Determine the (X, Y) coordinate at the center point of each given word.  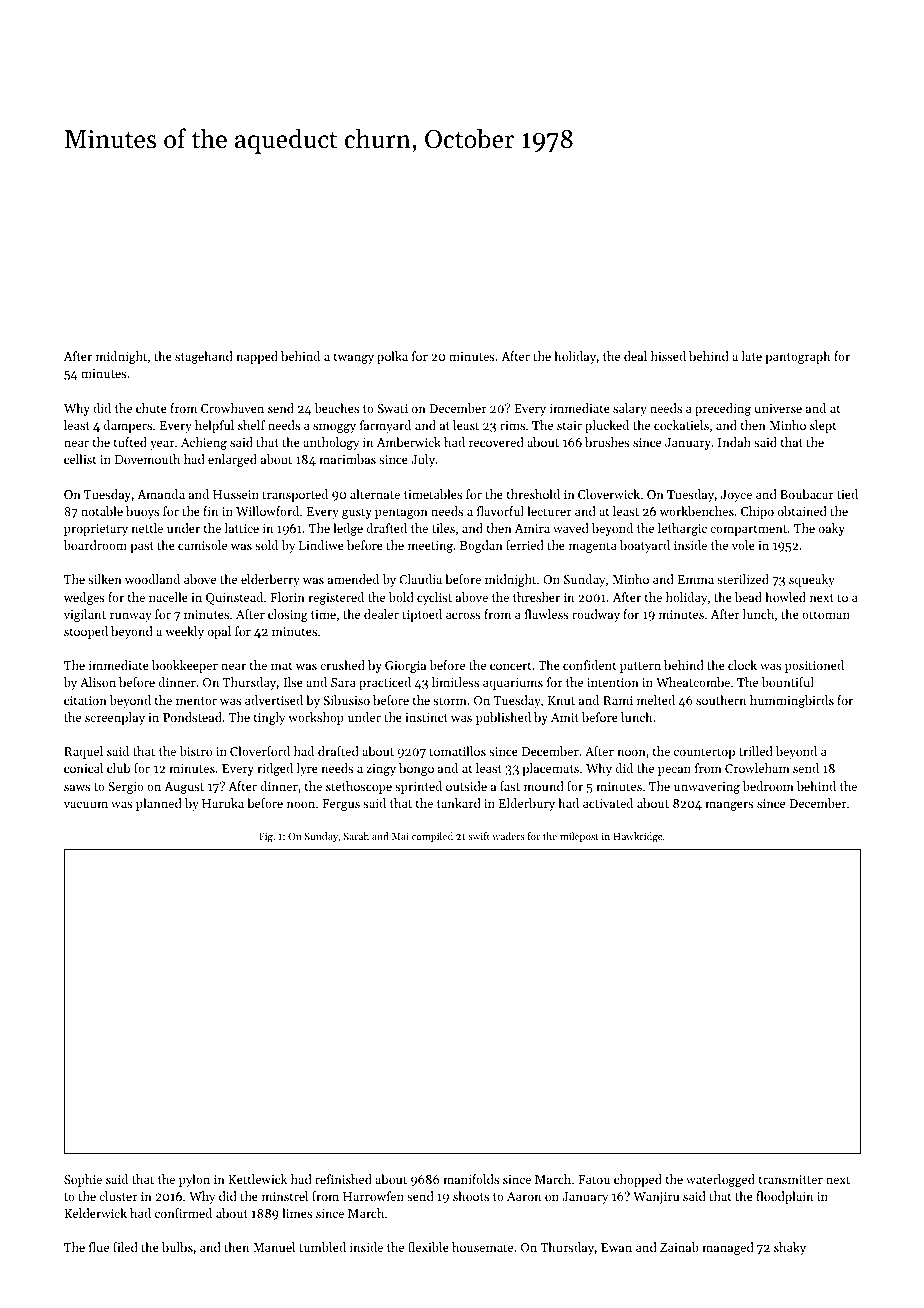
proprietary (96, 530)
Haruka (223, 803)
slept (823, 426)
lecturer (549, 511)
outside (466, 786)
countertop (704, 753)
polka (392, 357)
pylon (194, 1180)
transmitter (791, 1179)
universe (778, 408)
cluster (118, 1196)
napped (257, 357)
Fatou (594, 1179)
